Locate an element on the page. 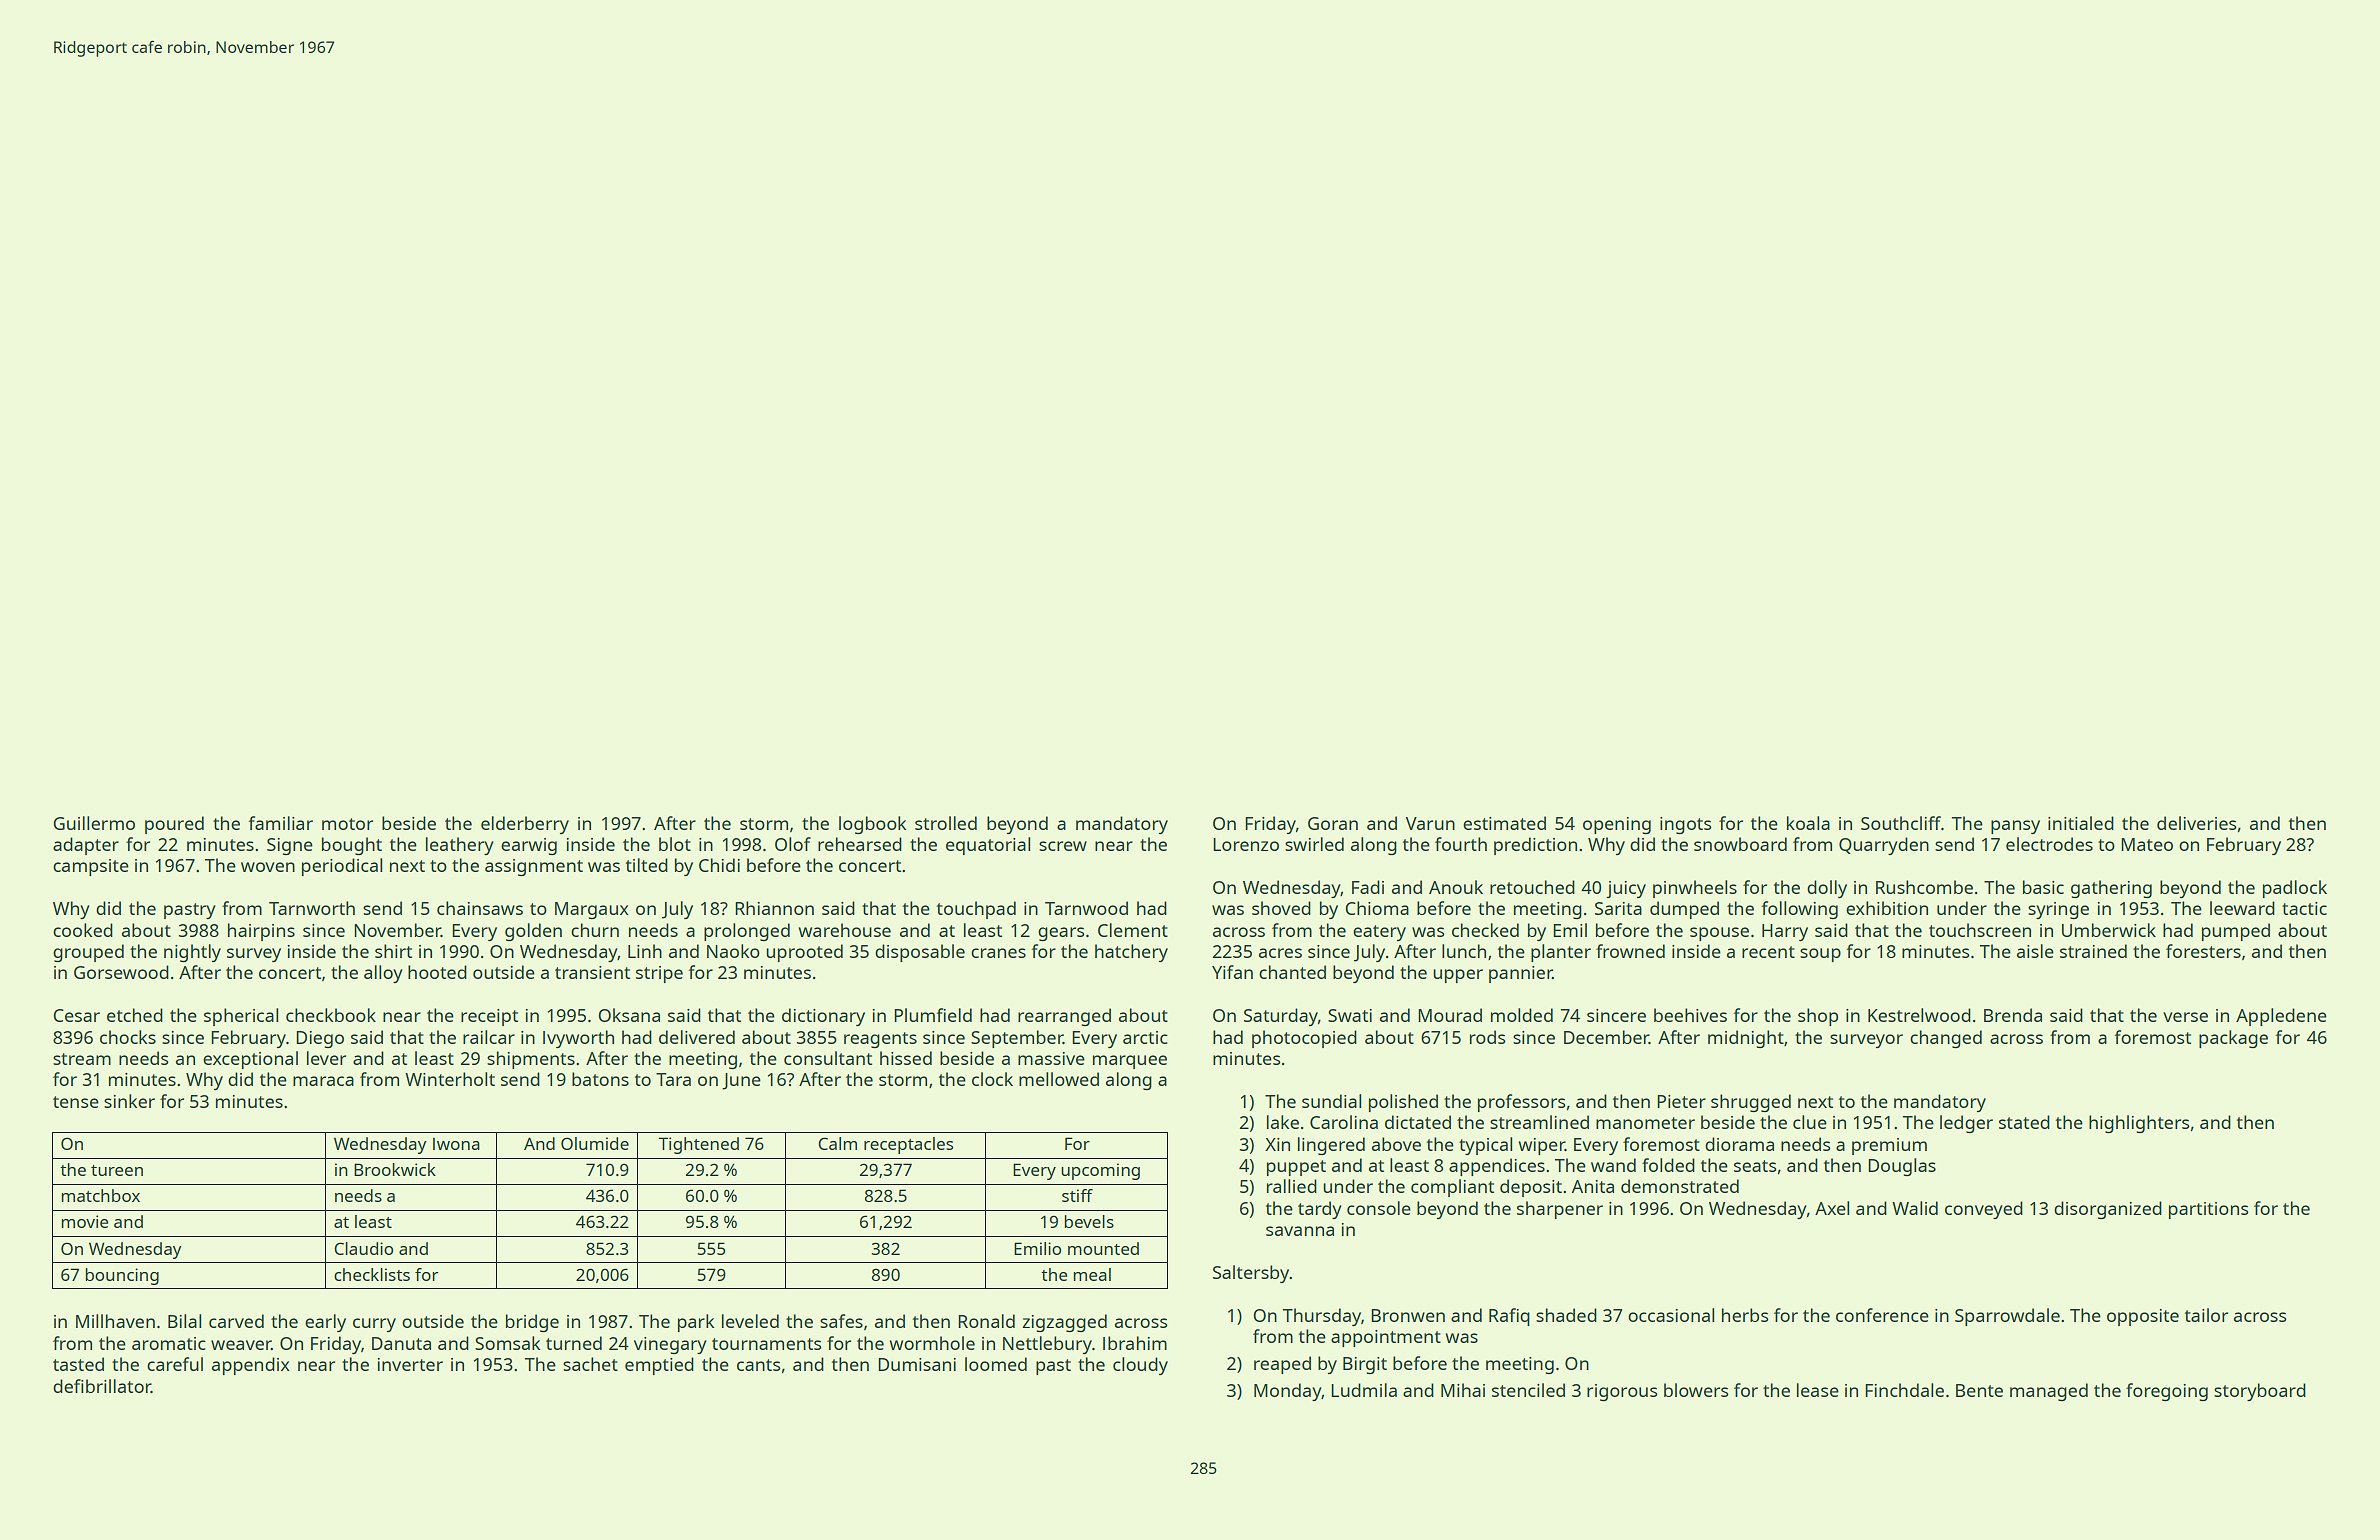 The height and width of the image is (1540, 2380). snowboard is located at coordinates (1740, 844).
